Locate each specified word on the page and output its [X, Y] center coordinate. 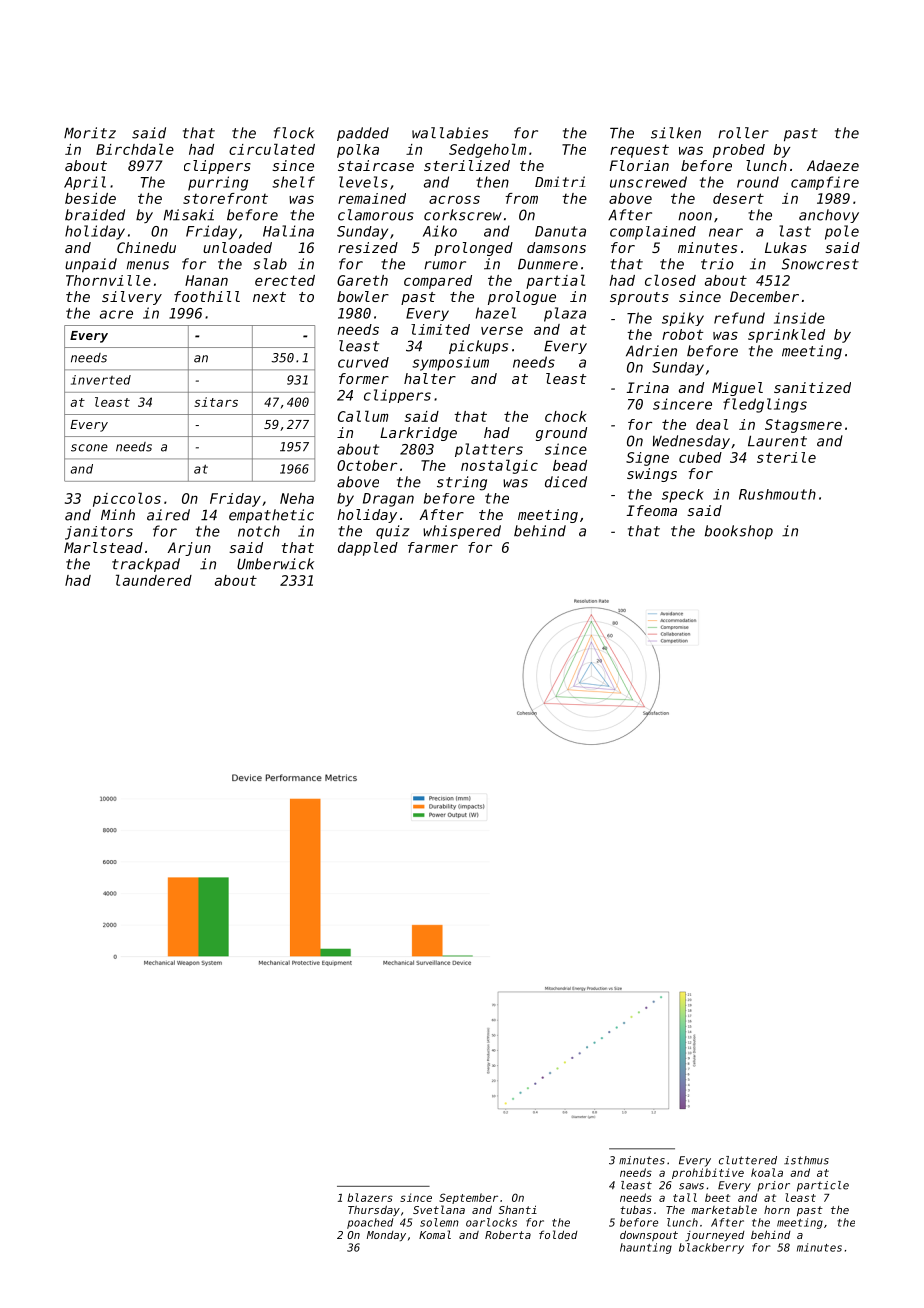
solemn [439, 1222]
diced [566, 482]
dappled [368, 549]
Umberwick [275, 564]
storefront [225, 198]
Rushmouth [777, 494]
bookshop [739, 532]
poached [370, 1223]
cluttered [748, 1160]
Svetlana [439, 1209]
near [726, 232]
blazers [370, 1197]
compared [438, 282]
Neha [297, 498]
